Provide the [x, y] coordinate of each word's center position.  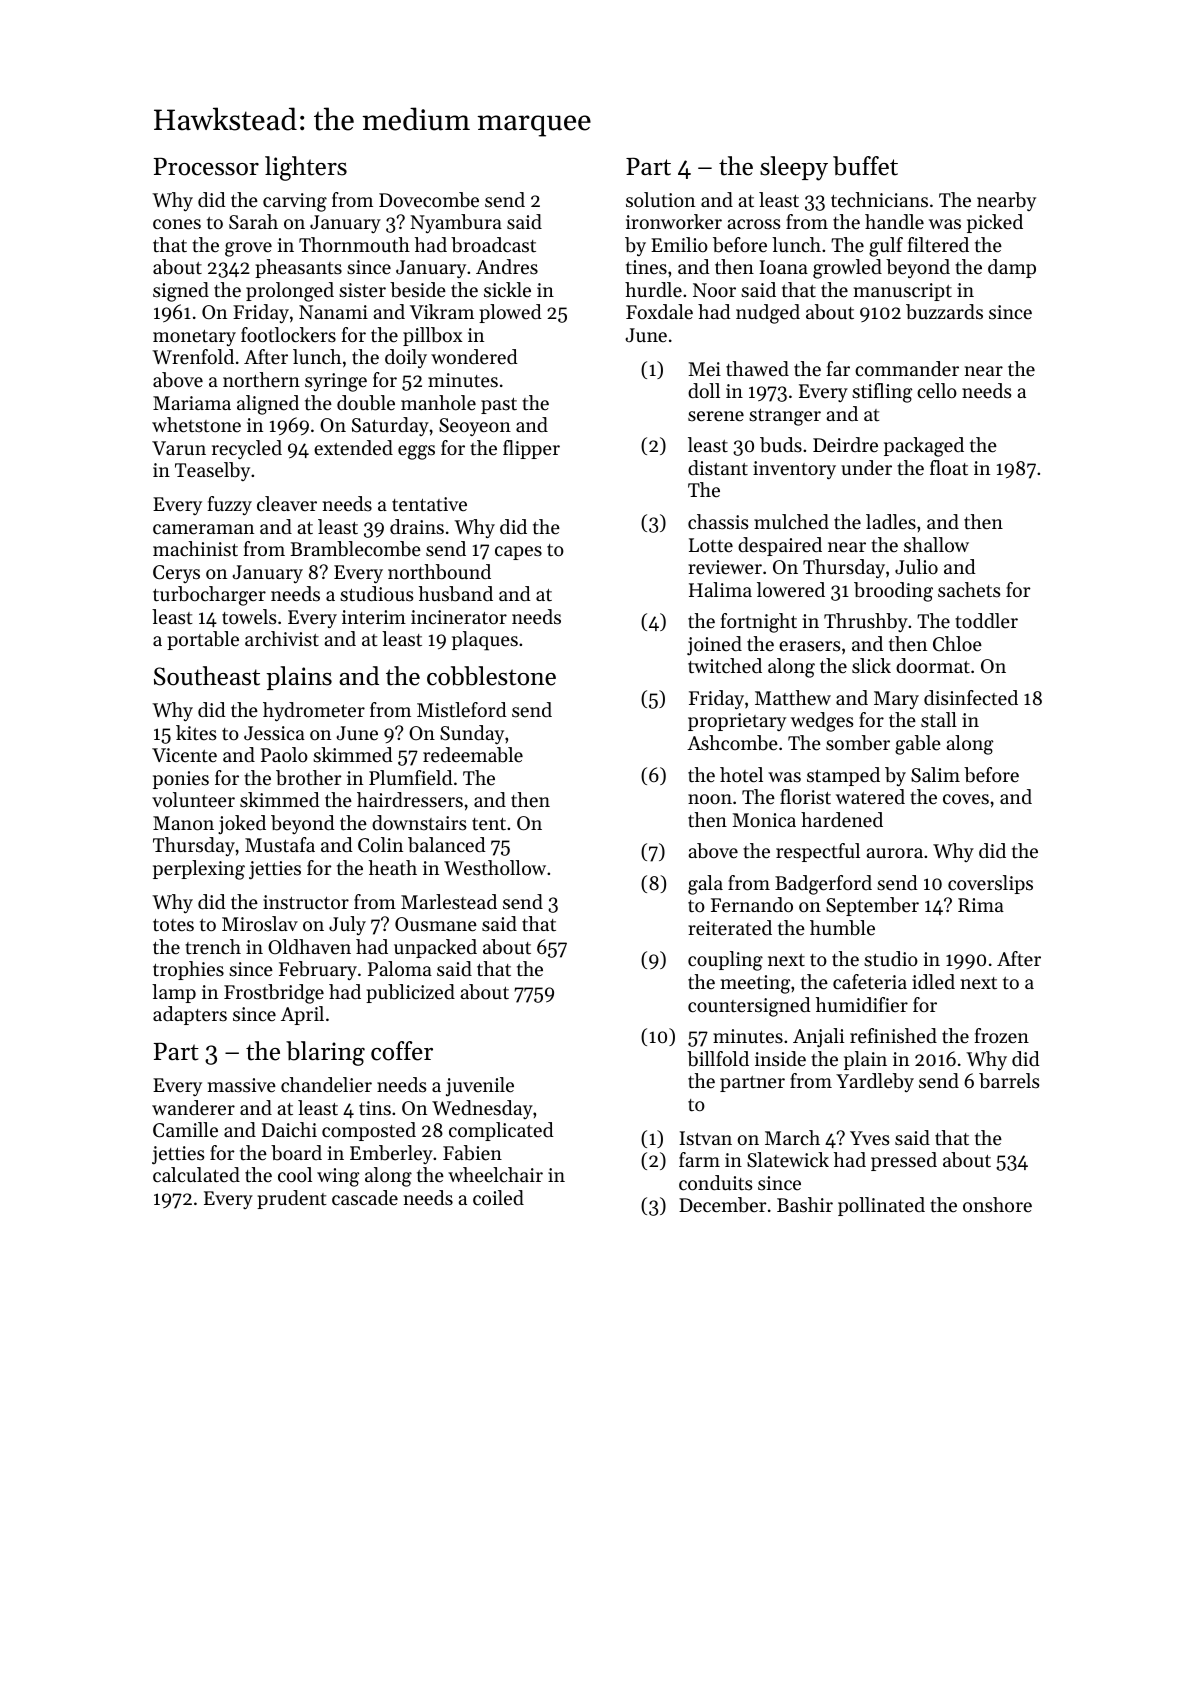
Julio [916, 566]
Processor [206, 166]
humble [842, 928]
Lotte [711, 545]
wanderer [193, 1108]
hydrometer [314, 711]
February [318, 970]
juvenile [480, 1087]
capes [518, 553]
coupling [725, 961]
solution [660, 200]
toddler [986, 621]
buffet [865, 166]
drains [417, 527]
